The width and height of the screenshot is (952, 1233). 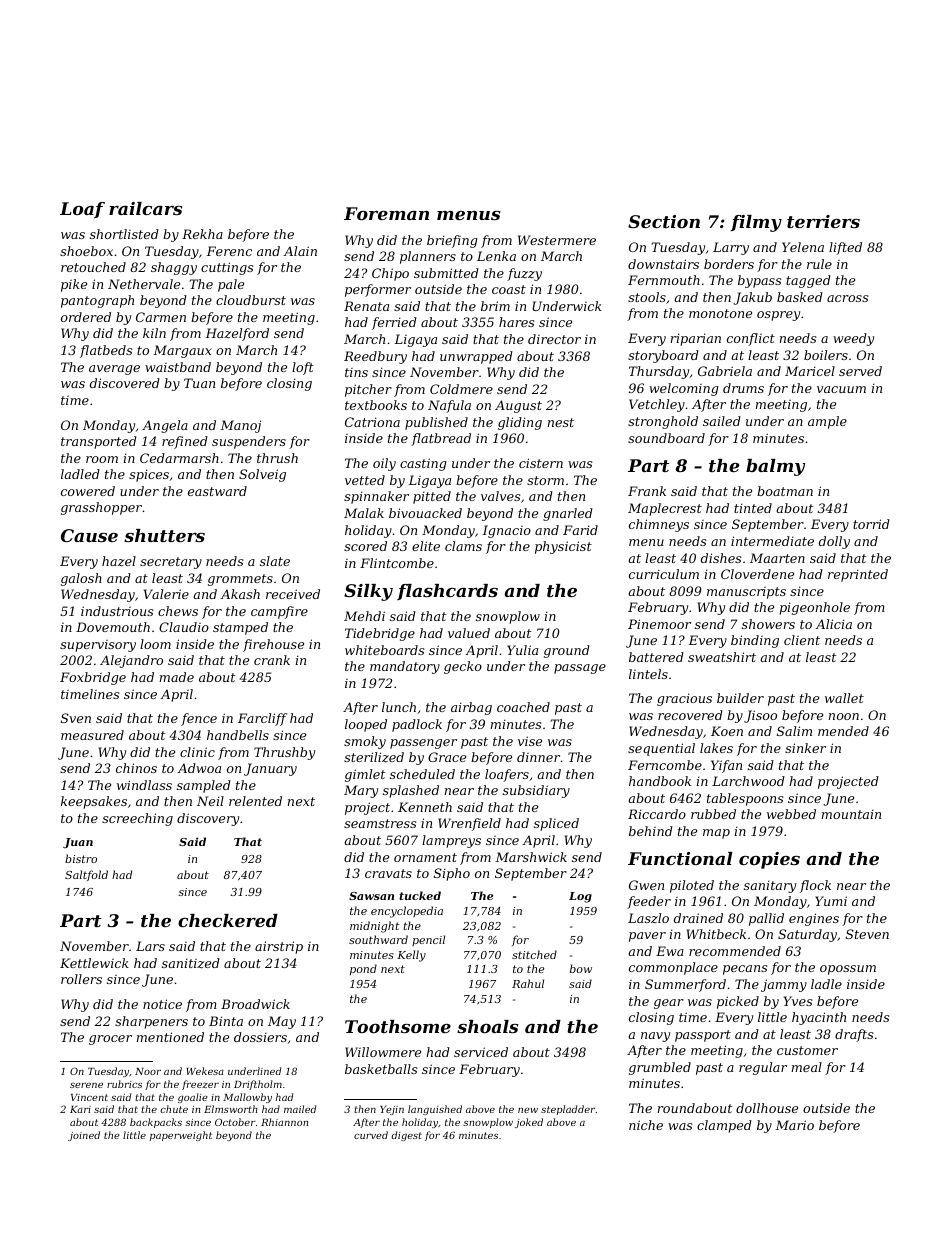 I want to click on pallid, so click(x=766, y=919).
